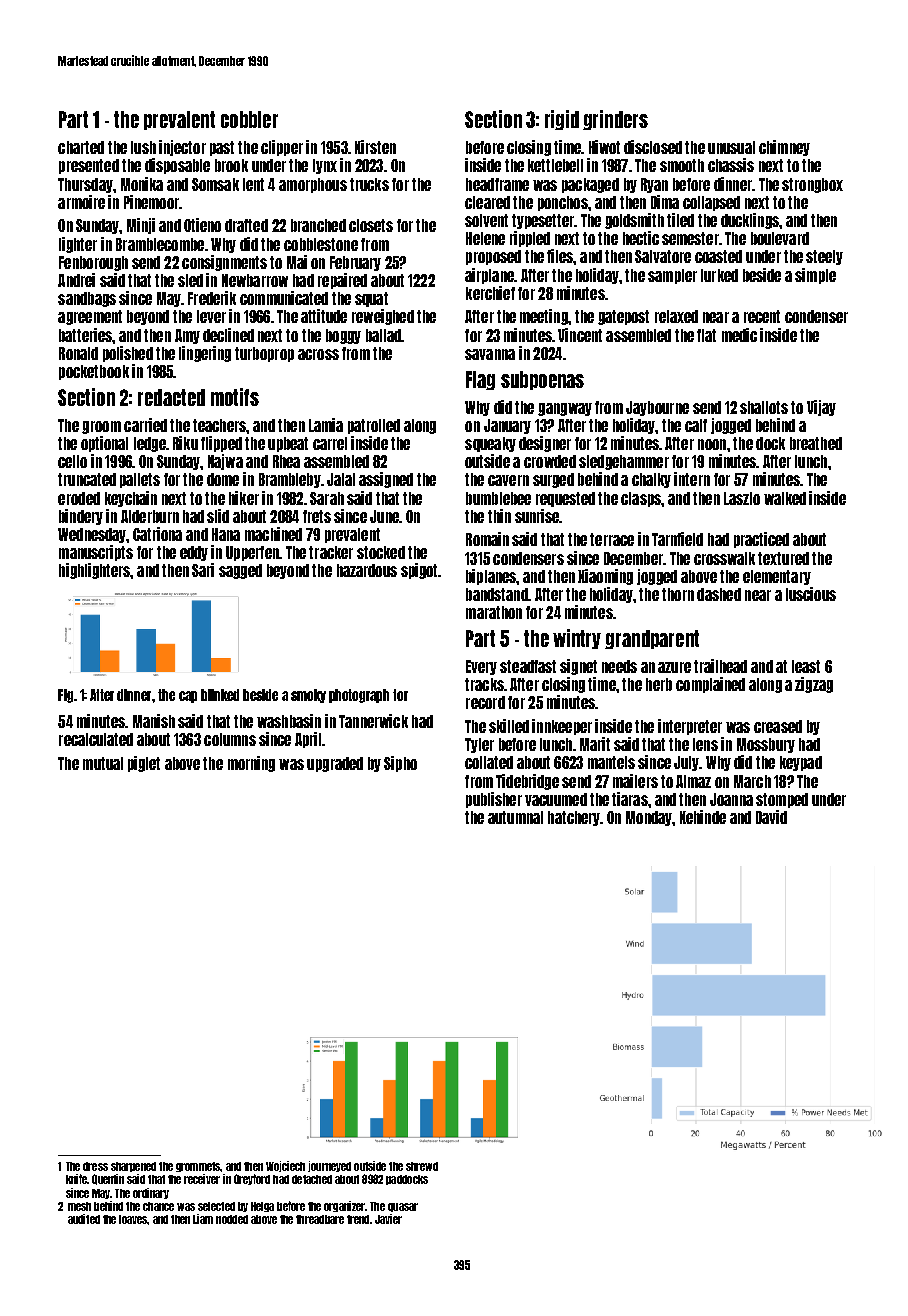 The width and height of the document is (908, 1316). What do you see at coordinates (422, 1166) in the document?
I see `shrewd` at bounding box center [422, 1166].
